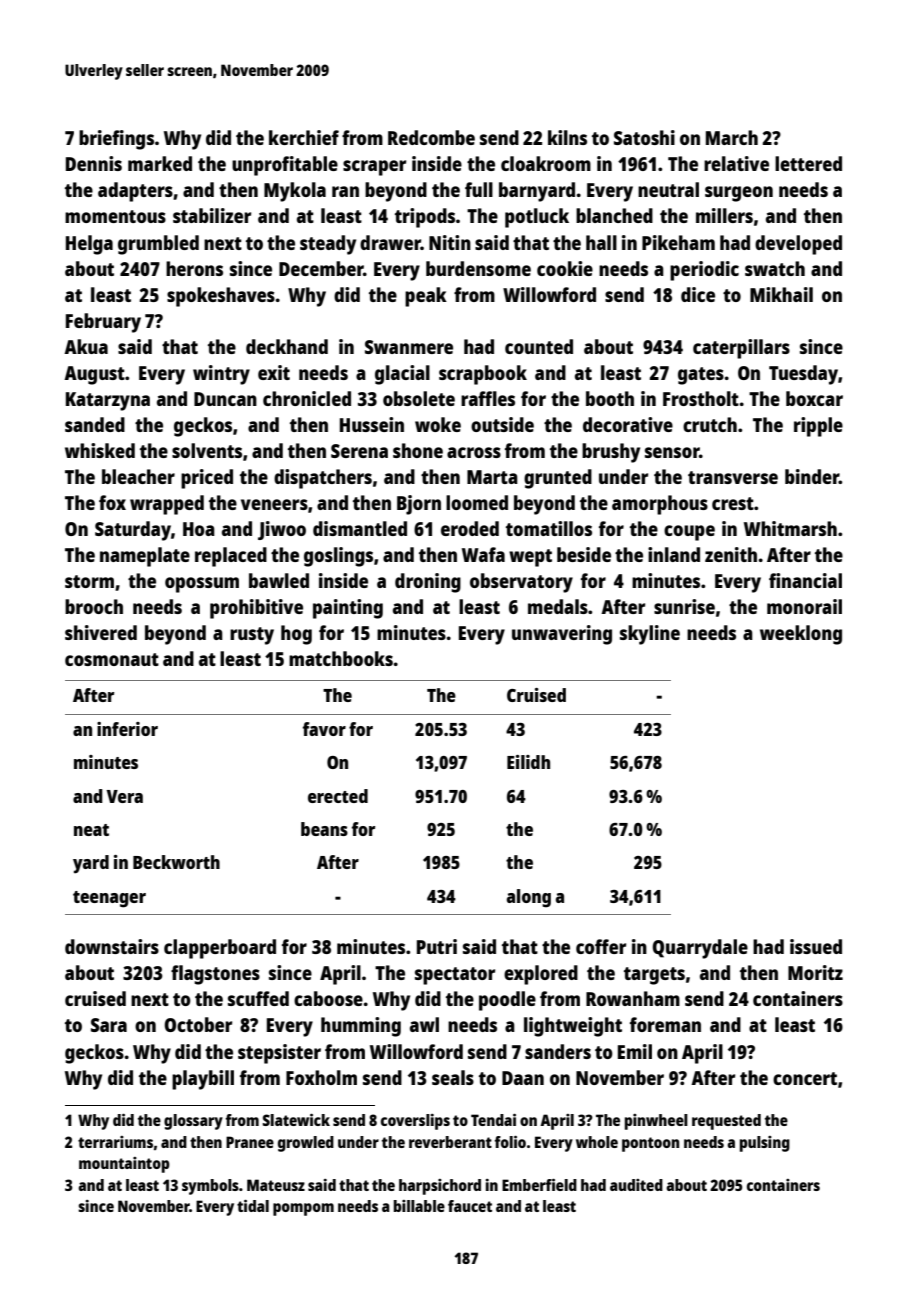 This page has height=1316, width=908. I want to click on relative, so click(736, 163).
